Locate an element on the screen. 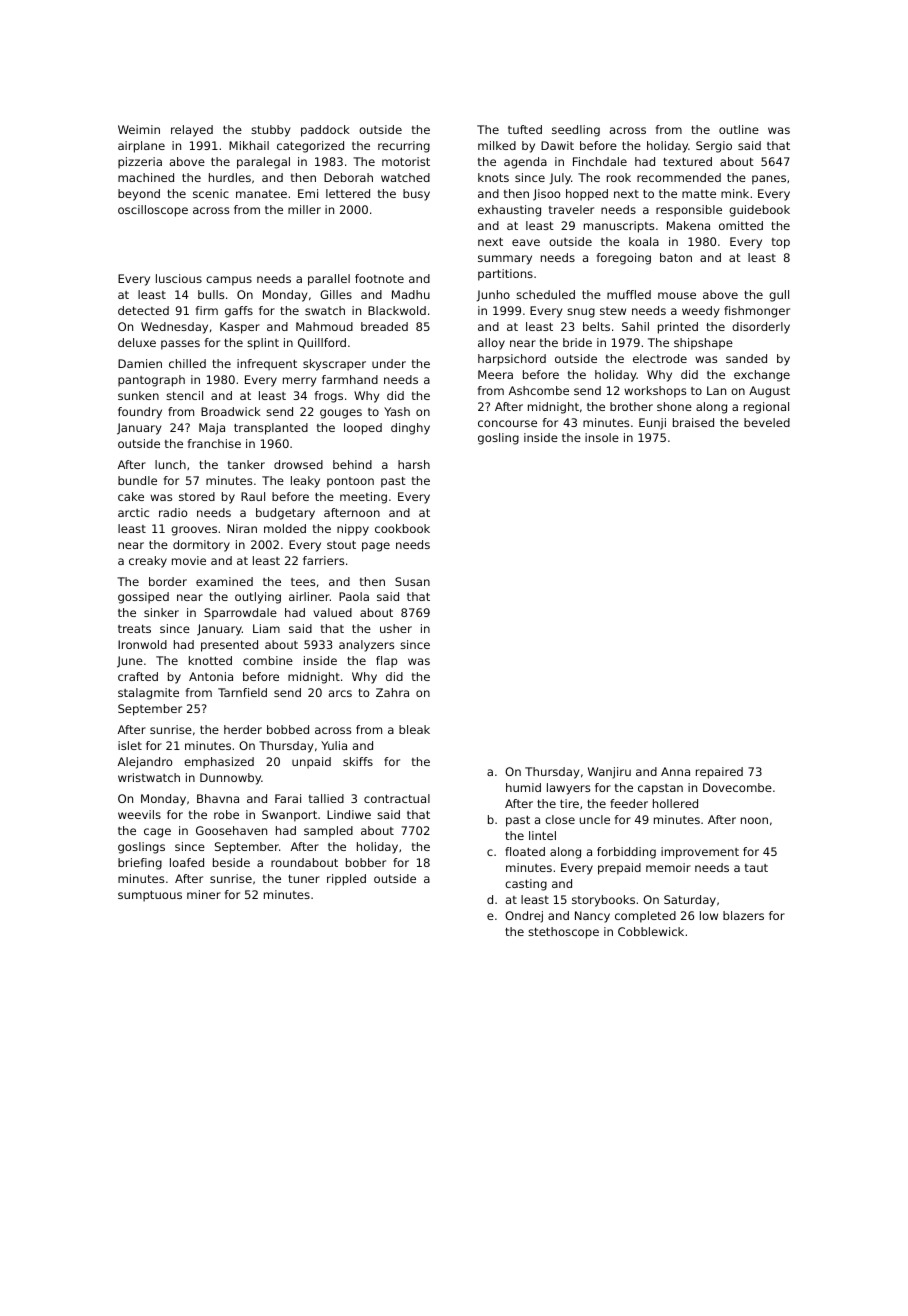 The height and width of the screenshot is (1316, 908). transplanted is located at coordinates (271, 429).
